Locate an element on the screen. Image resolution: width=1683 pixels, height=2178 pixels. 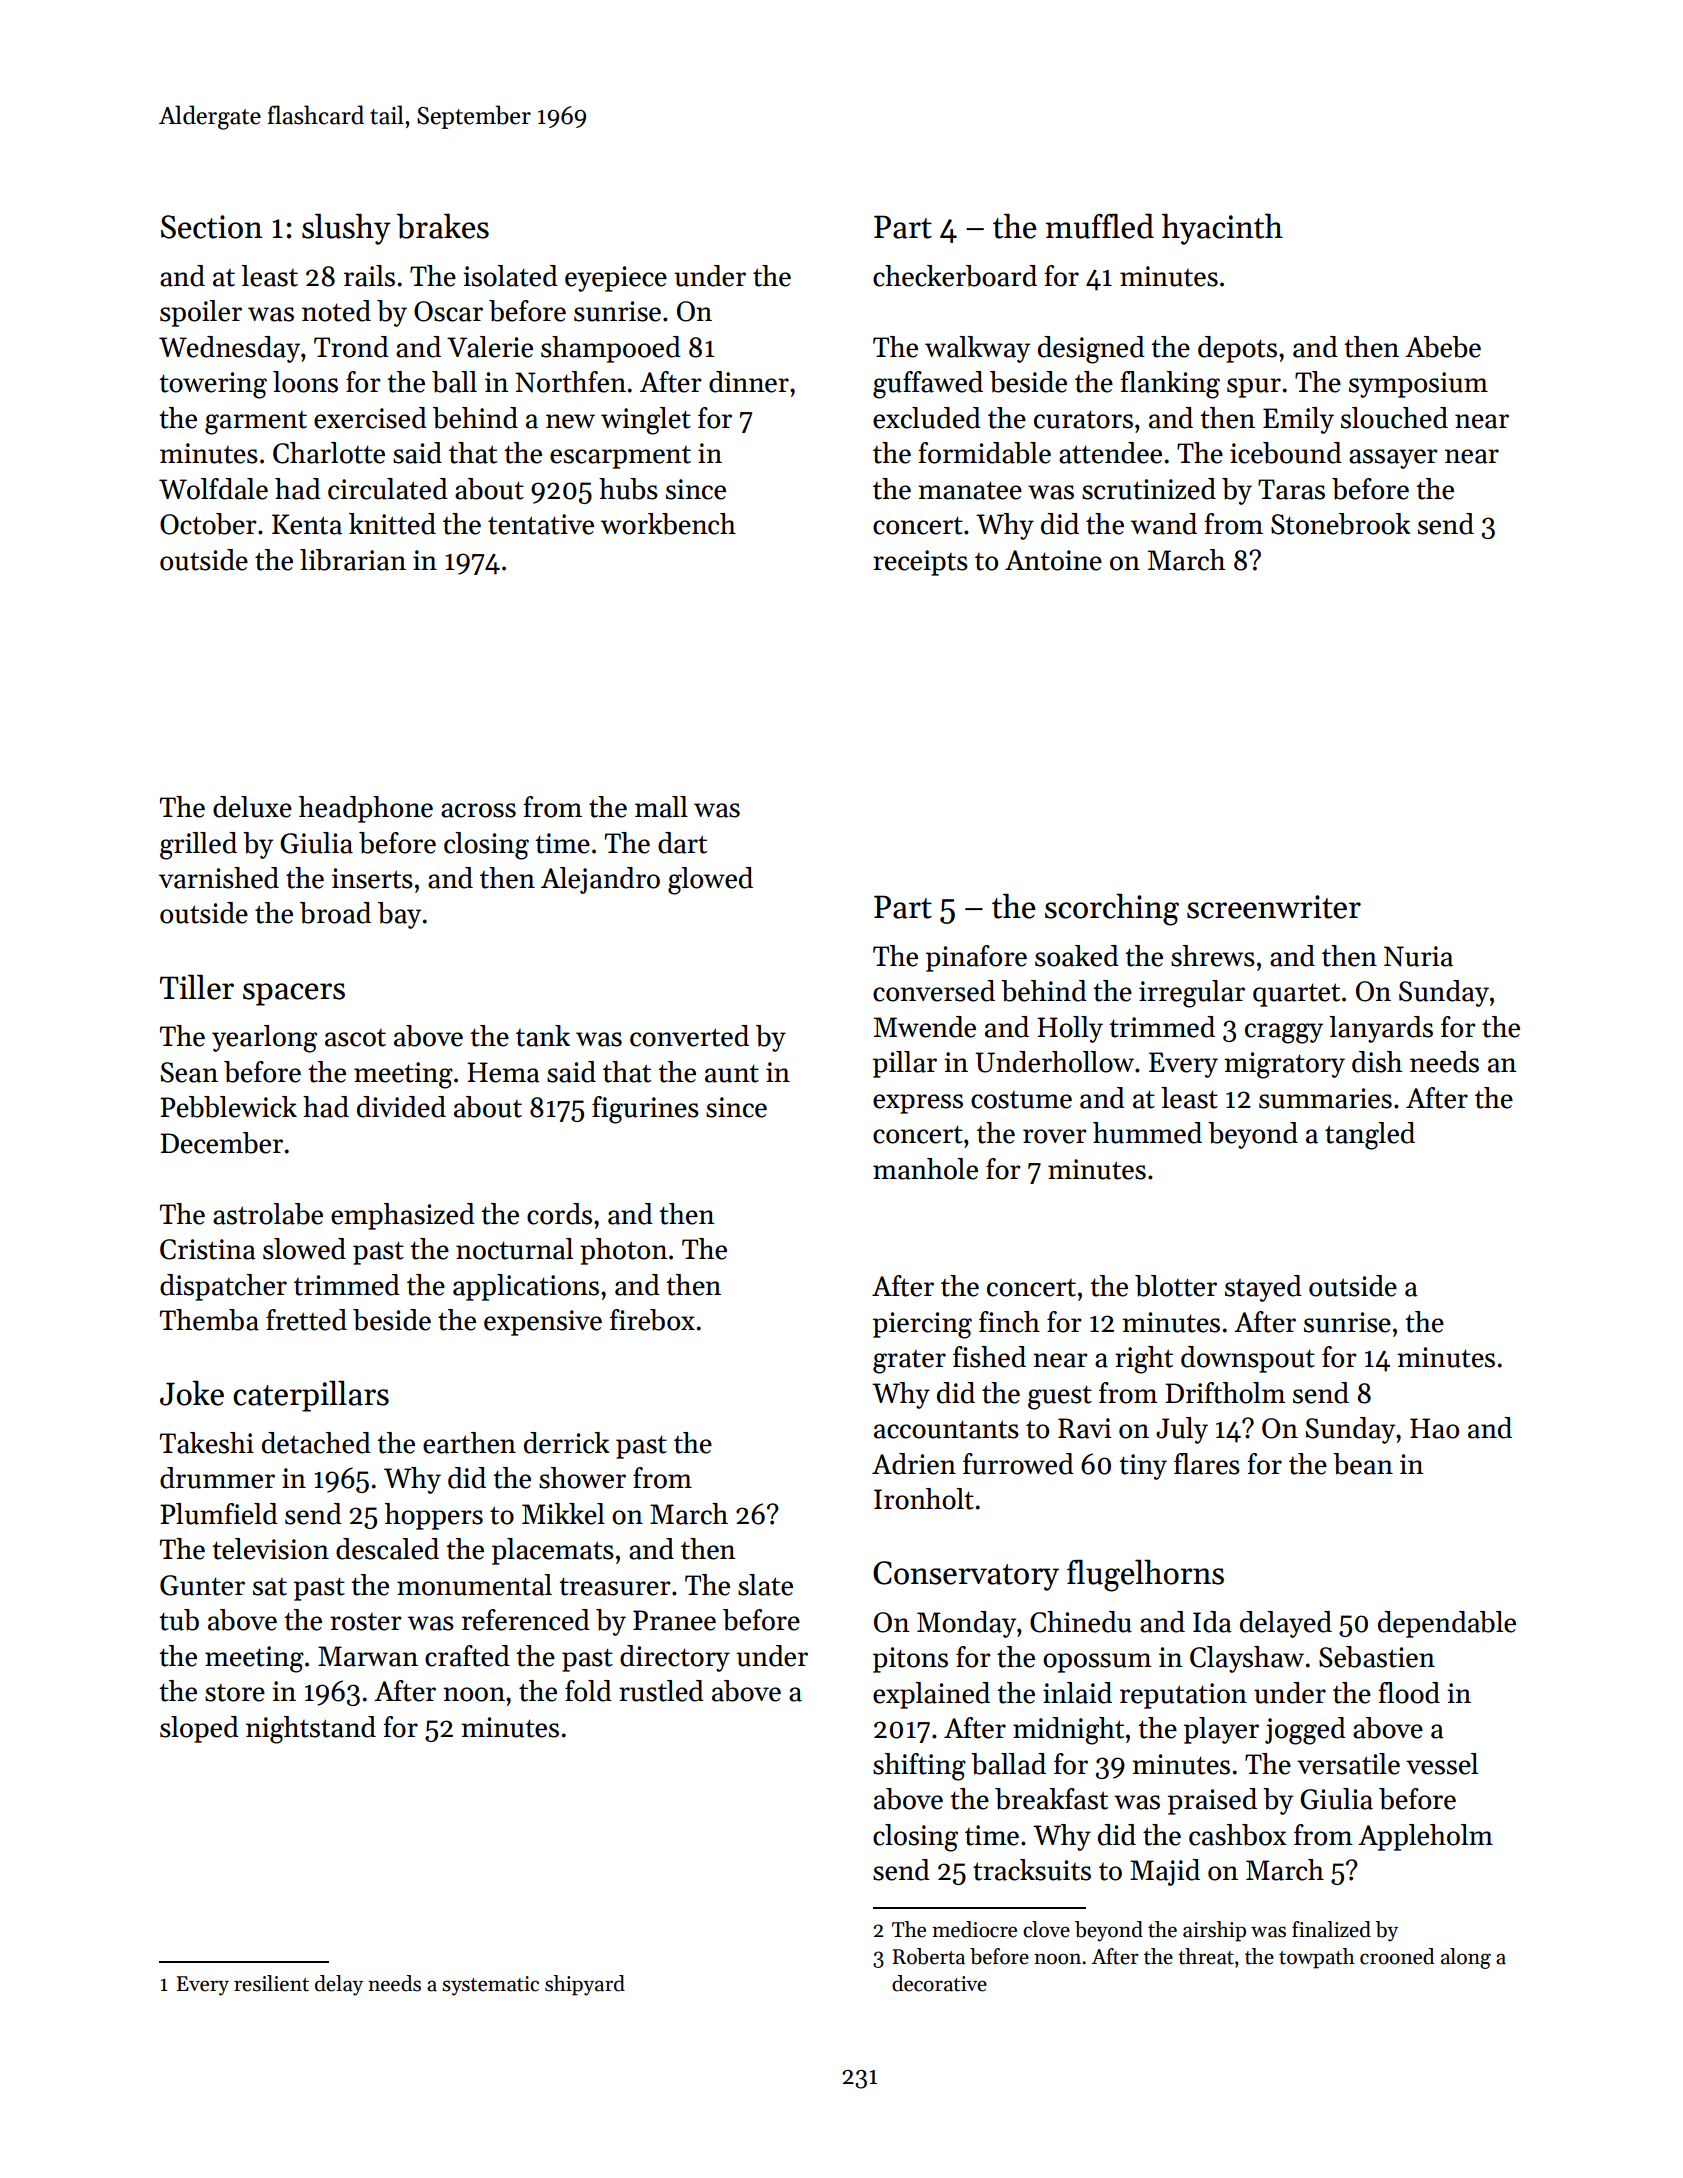
muffled is located at coordinates (1099, 226).
